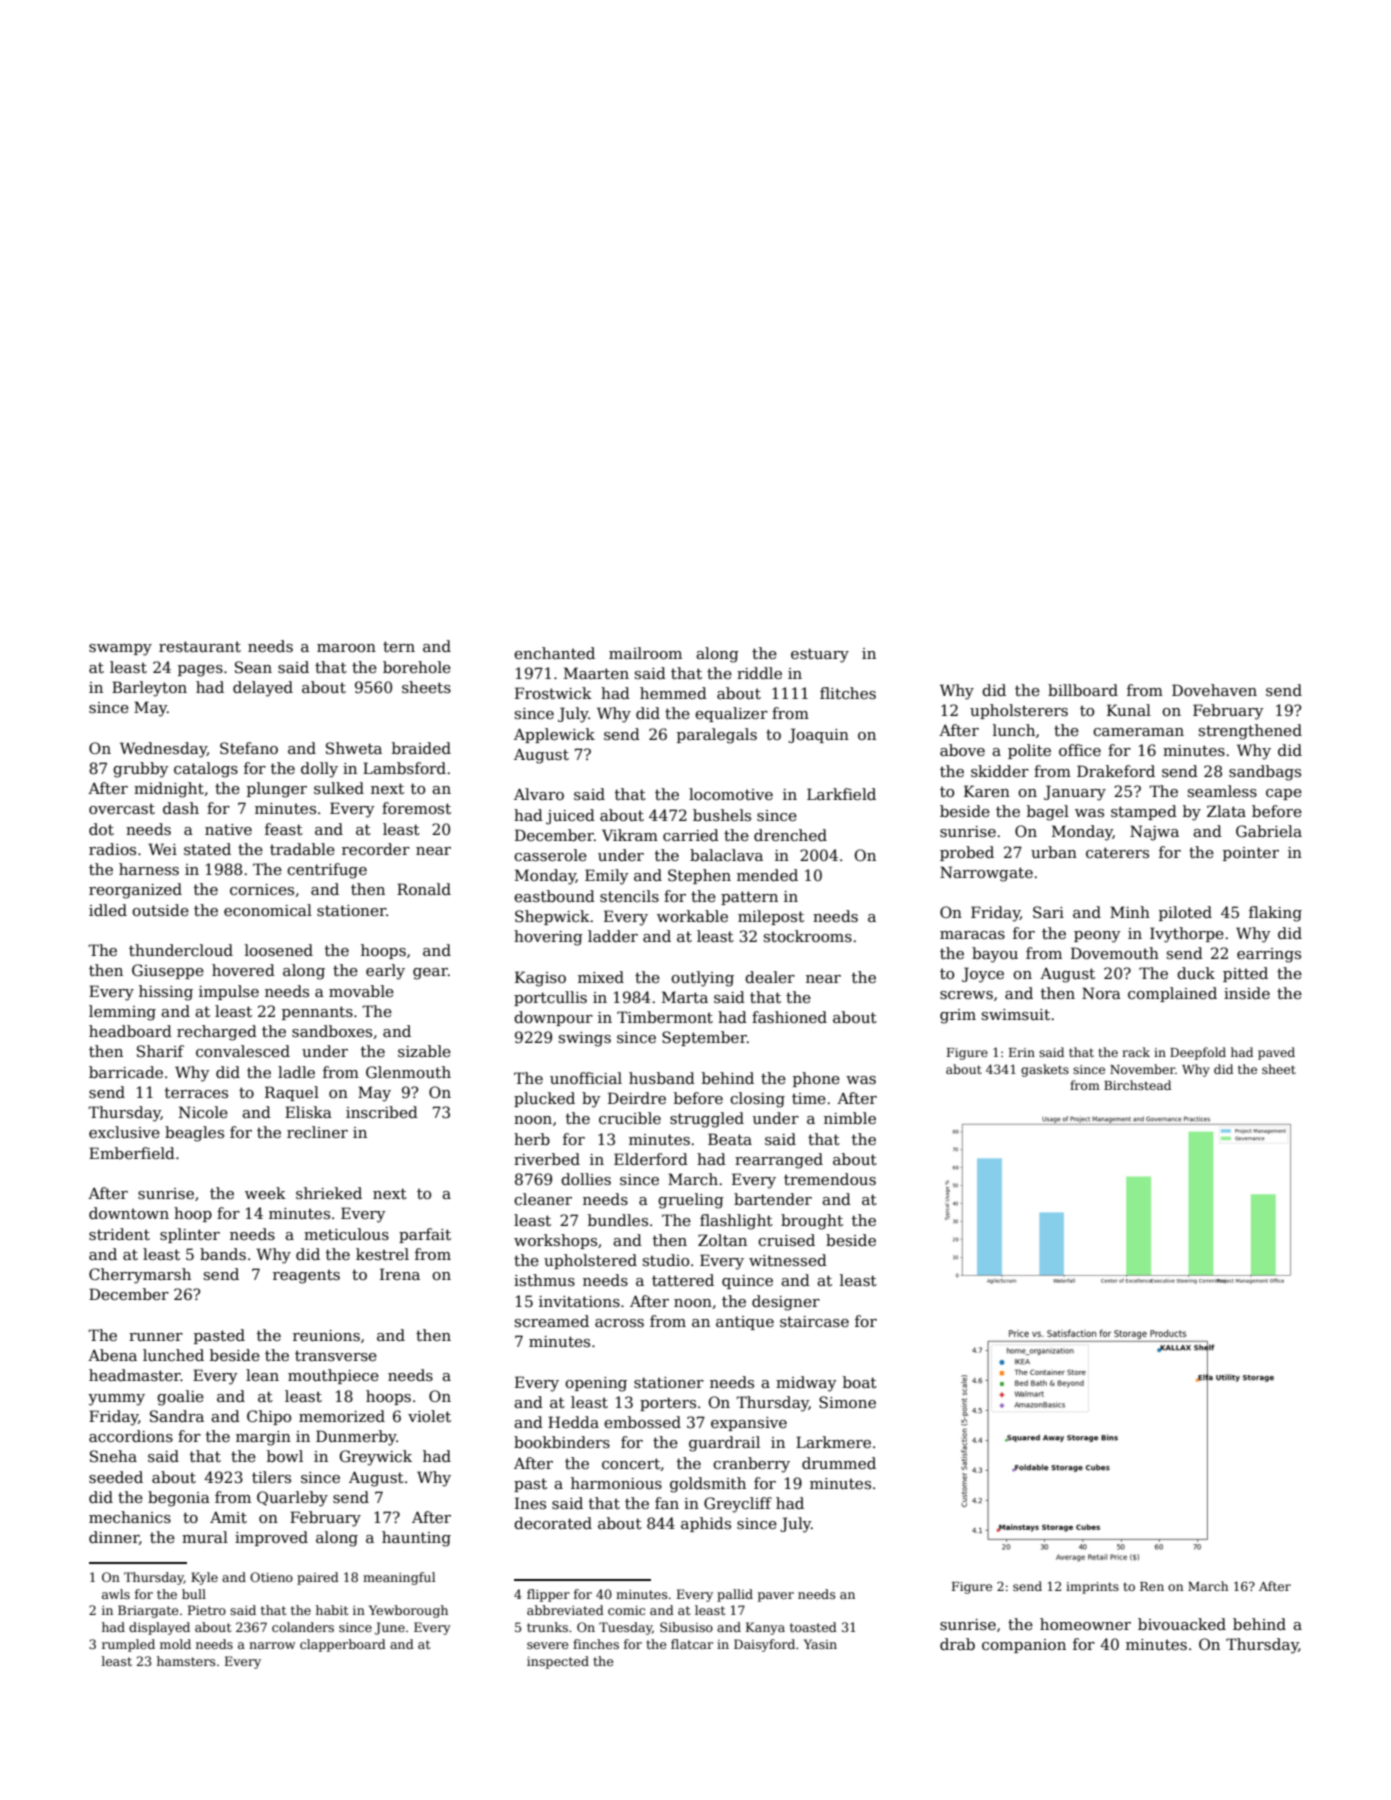 The height and width of the screenshot is (1800, 1391). Describe the element at coordinates (1245, 974) in the screenshot. I see `pitted` at that location.
